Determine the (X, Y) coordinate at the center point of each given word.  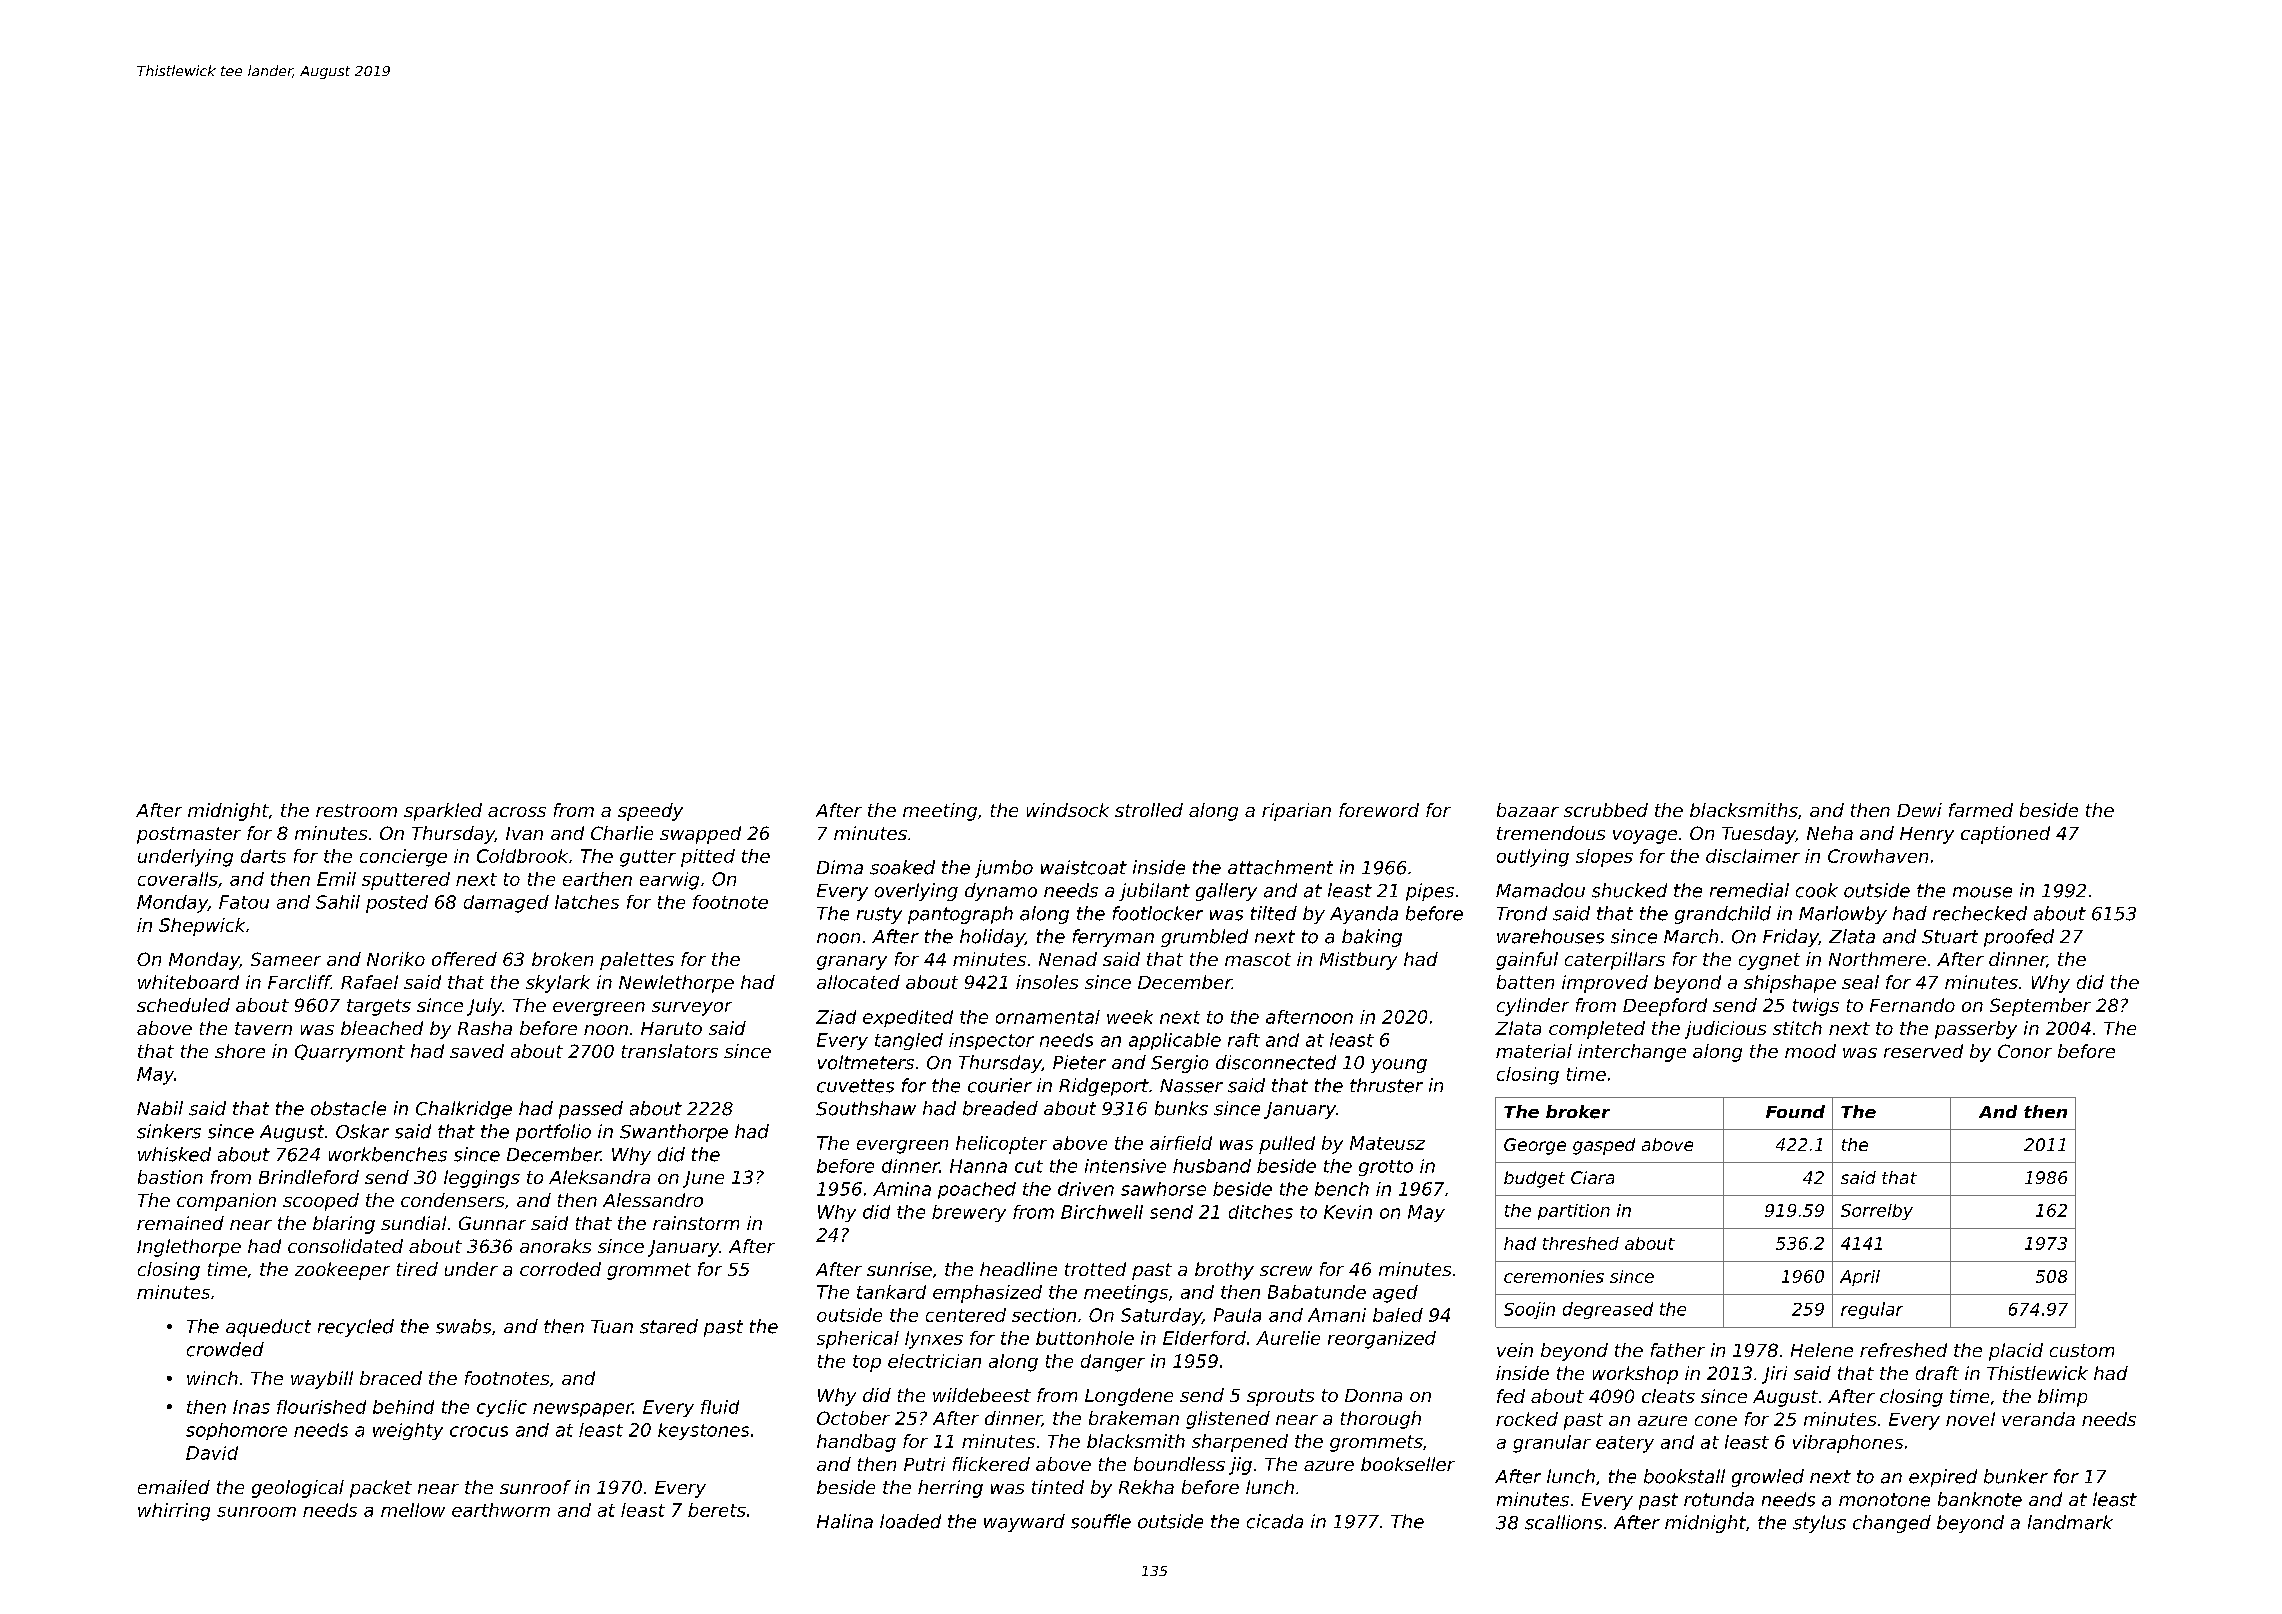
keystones (703, 1431)
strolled (1149, 810)
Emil (336, 879)
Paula (1237, 1315)
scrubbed (1606, 810)
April (1860, 1278)
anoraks (555, 1246)
